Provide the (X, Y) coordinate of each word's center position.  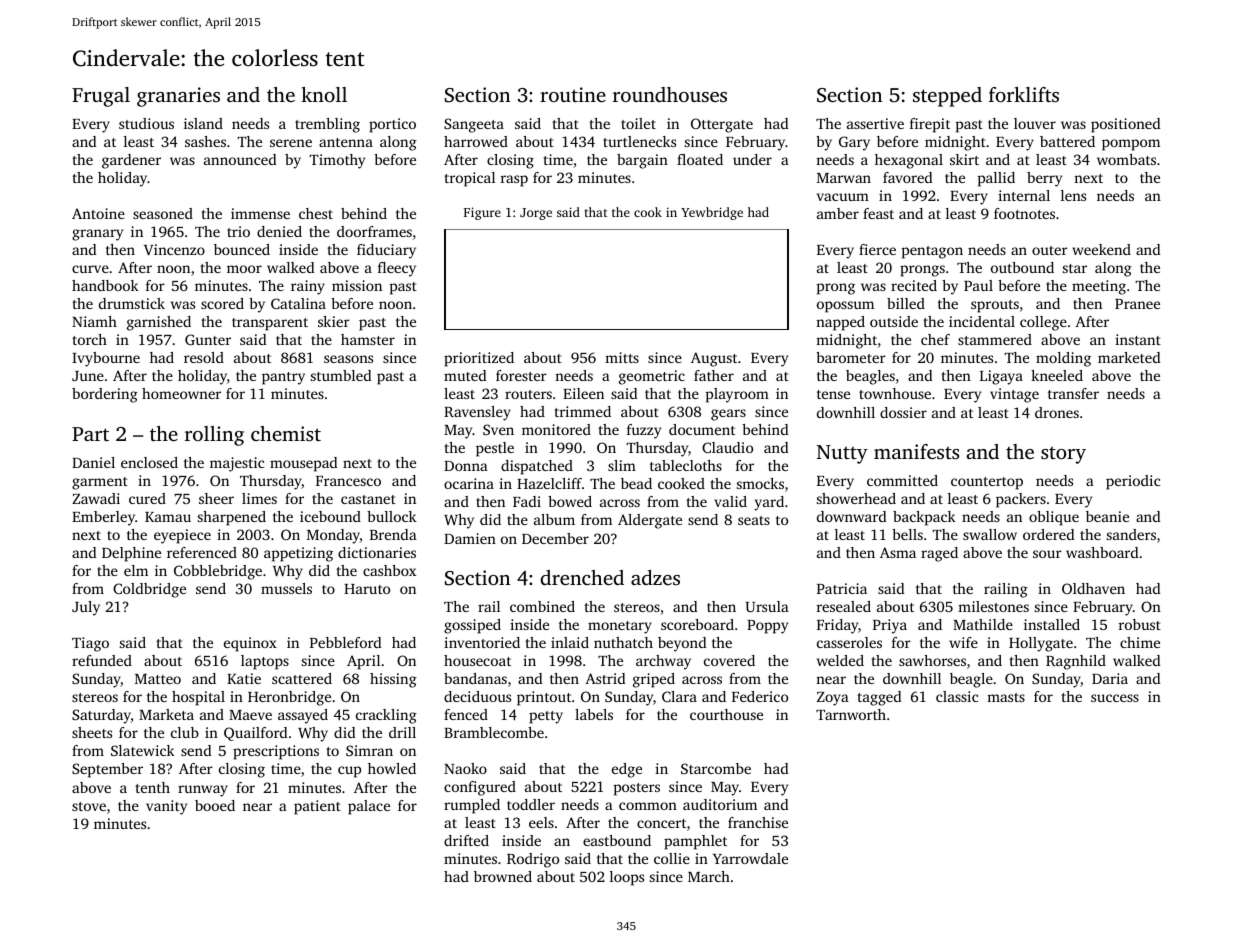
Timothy (337, 161)
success (1115, 698)
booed (215, 805)
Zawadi (96, 498)
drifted (466, 840)
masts (1006, 697)
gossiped (472, 626)
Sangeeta (474, 125)
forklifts (1024, 94)
